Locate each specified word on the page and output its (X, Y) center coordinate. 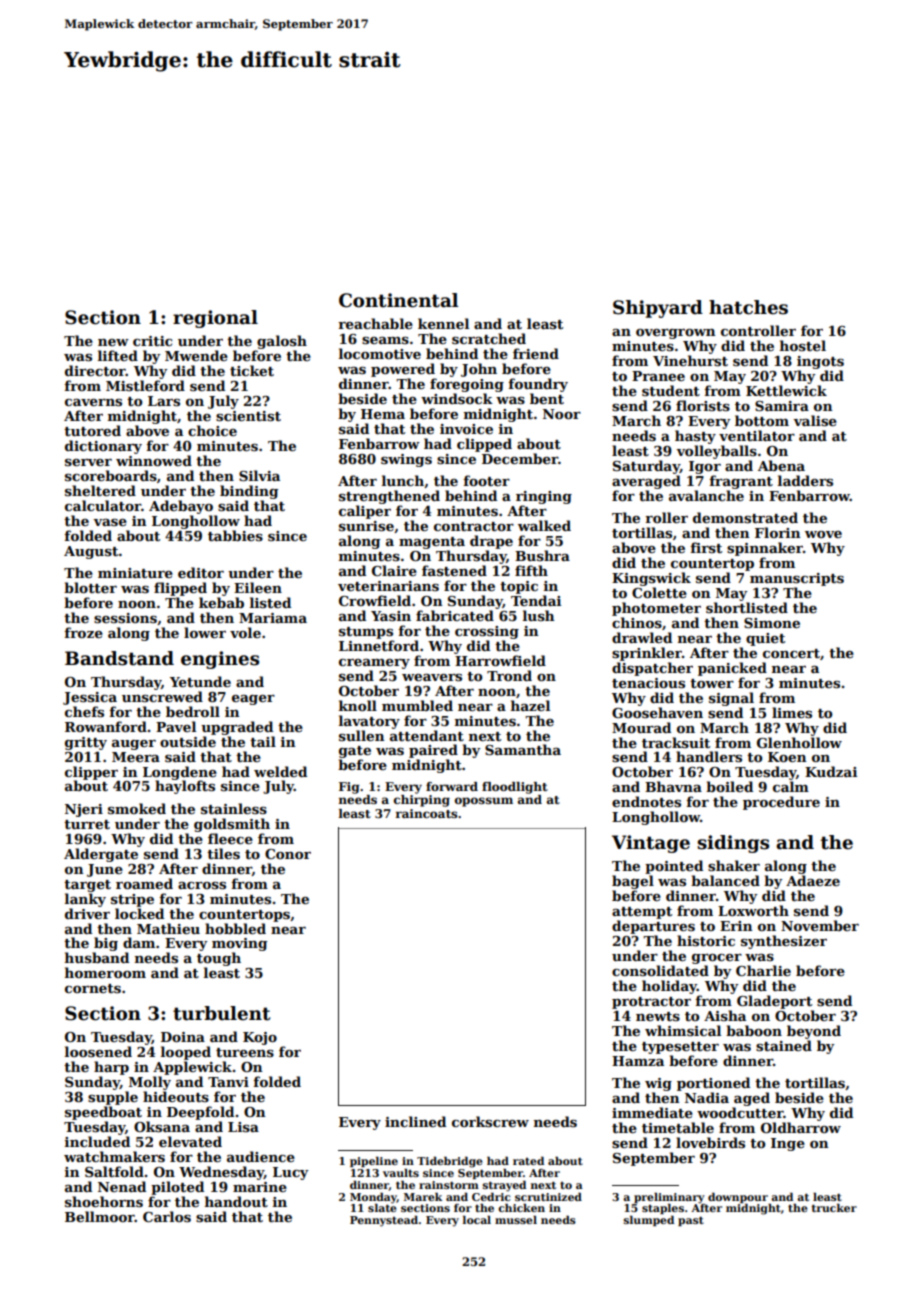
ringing (544, 497)
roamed (144, 883)
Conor (288, 854)
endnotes (646, 801)
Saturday (646, 467)
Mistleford (145, 385)
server (88, 462)
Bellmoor (100, 1216)
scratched (489, 338)
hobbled (235, 928)
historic (706, 940)
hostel (803, 345)
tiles (223, 853)
